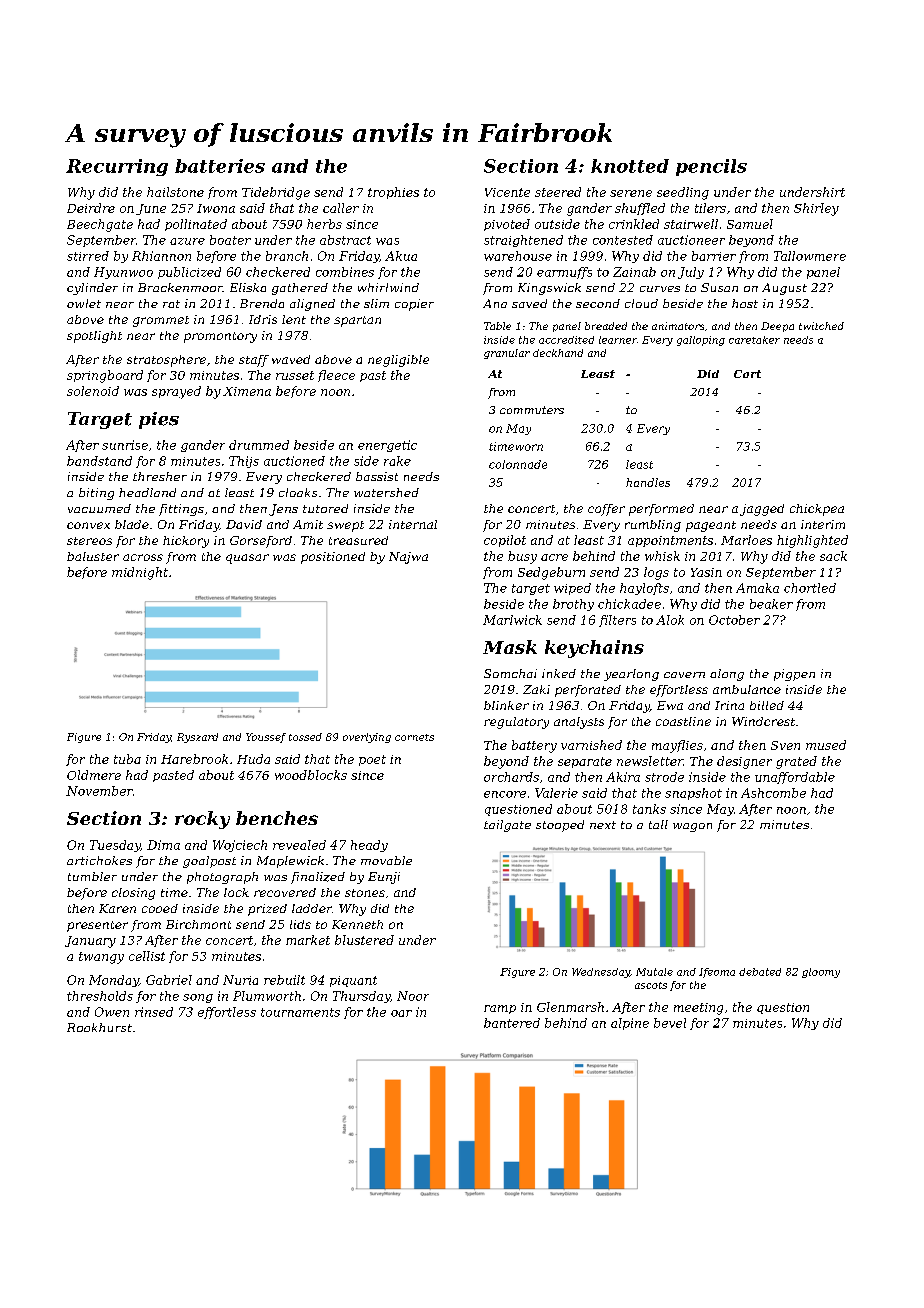  What do you see at coordinates (299, 845) in the image?
I see `revealed` at bounding box center [299, 845].
